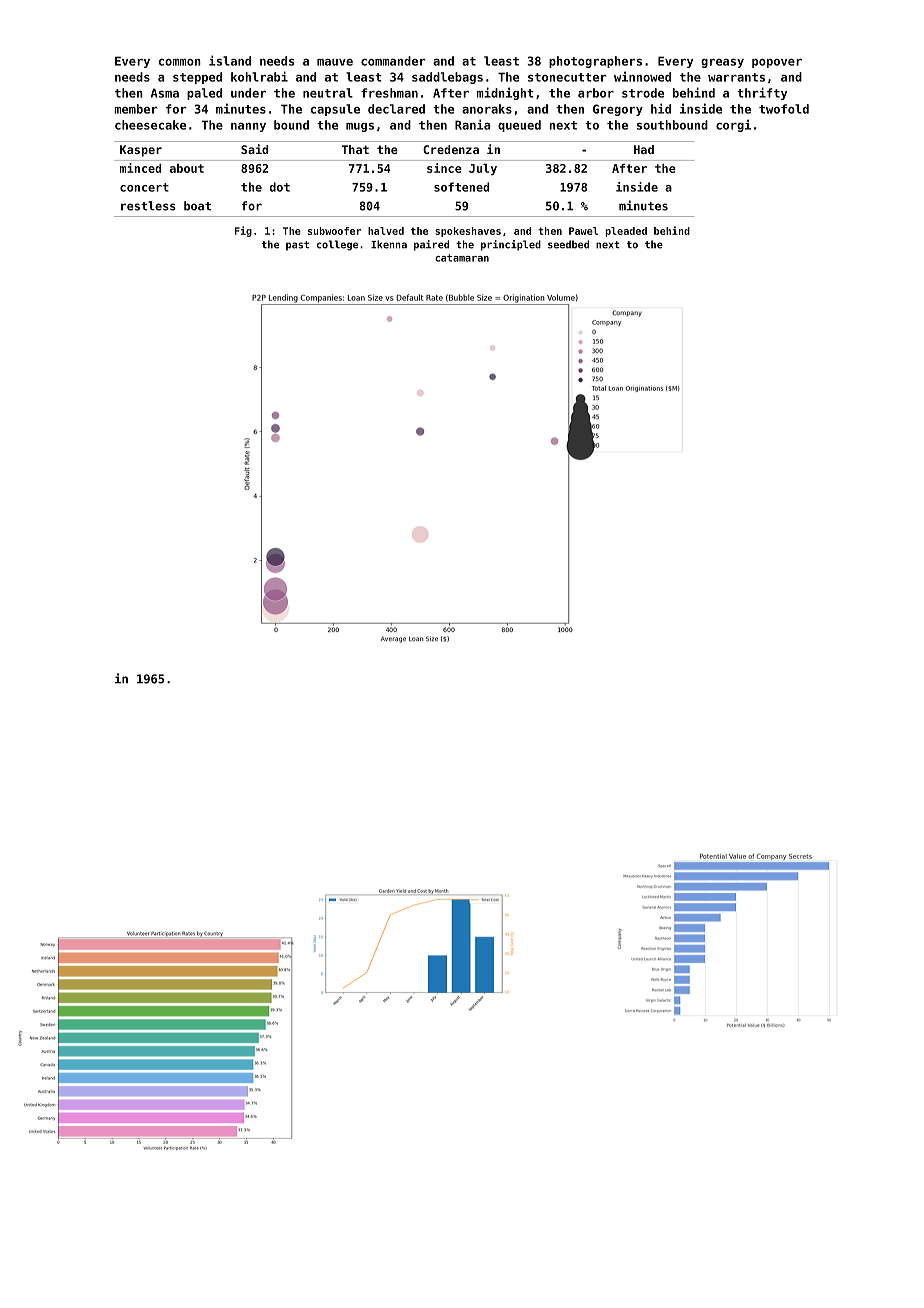  Describe the element at coordinates (468, 232) in the document. I see `spokeshaves` at that location.
